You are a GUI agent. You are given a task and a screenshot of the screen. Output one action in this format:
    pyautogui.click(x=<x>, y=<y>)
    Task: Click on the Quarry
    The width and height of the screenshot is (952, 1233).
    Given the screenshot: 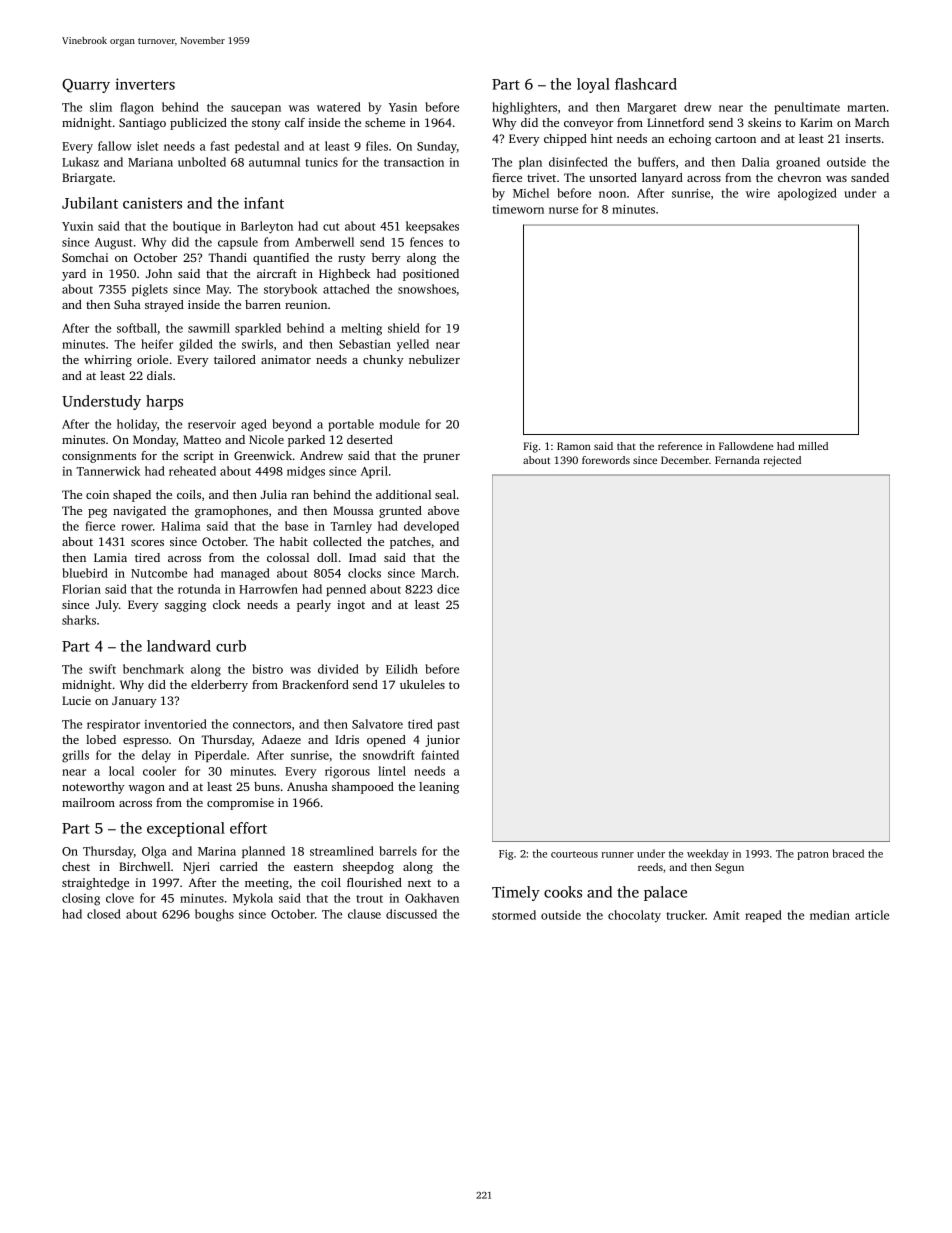 What is the action you would take?
    pyautogui.click(x=86, y=86)
